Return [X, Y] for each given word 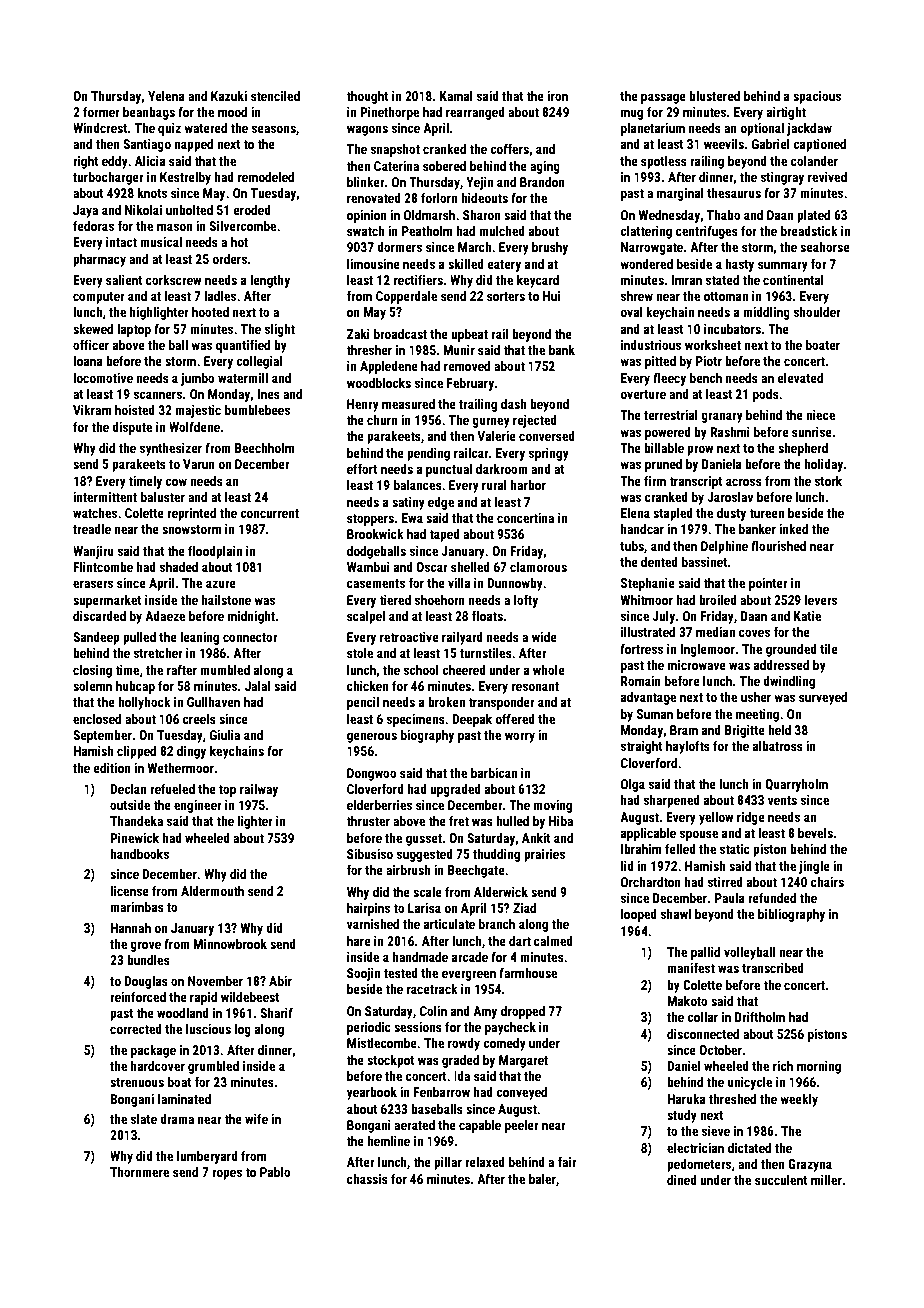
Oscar [432, 567]
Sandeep [96, 638]
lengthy [270, 281]
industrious [651, 345]
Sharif [276, 1012]
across [744, 482]
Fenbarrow [441, 1092]
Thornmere [139, 1172]
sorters [506, 296]
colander [814, 161]
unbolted [189, 210]
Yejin [479, 183]
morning [819, 1067]
